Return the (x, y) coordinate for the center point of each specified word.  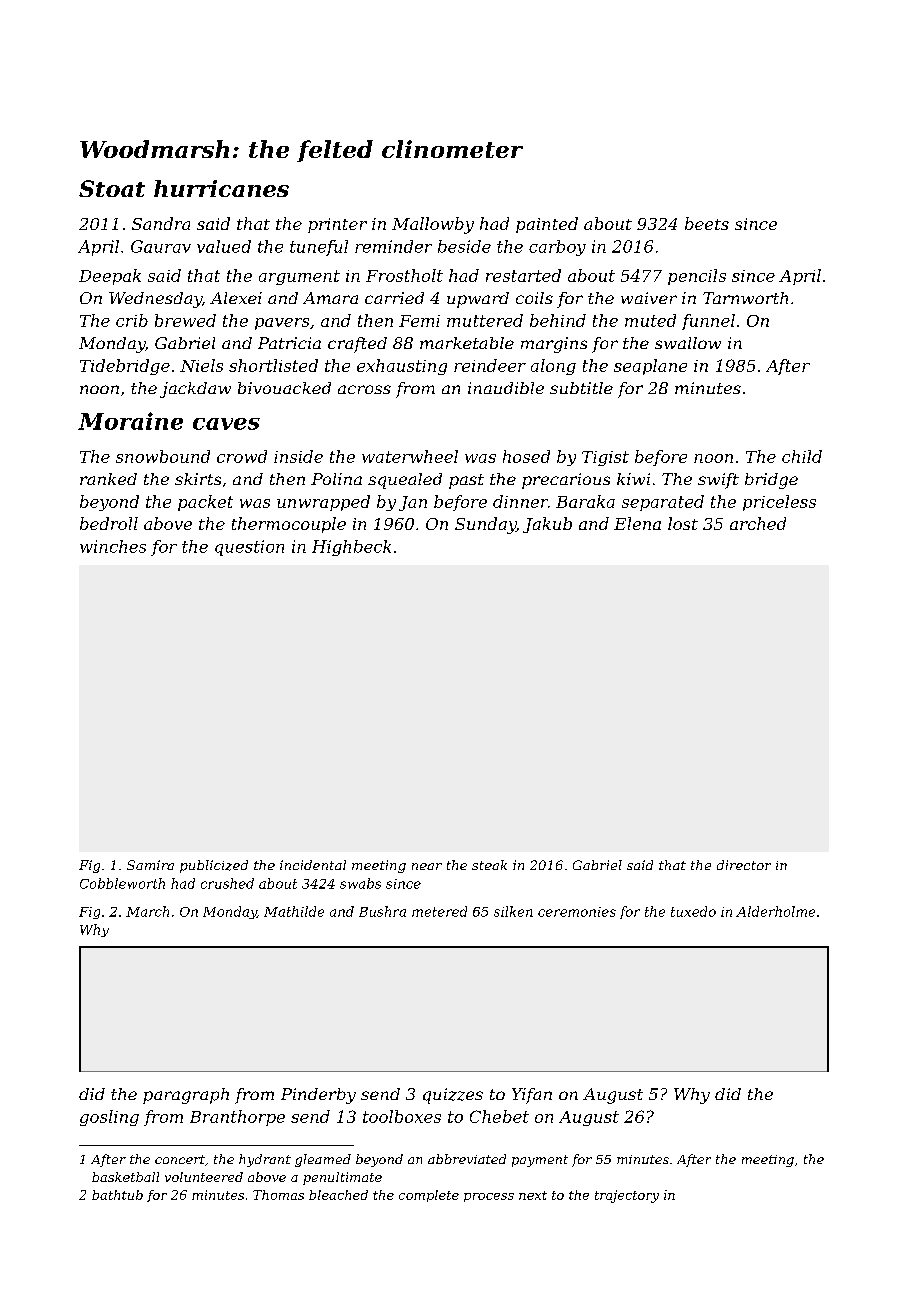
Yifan (532, 1096)
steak (489, 865)
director (744, 865)
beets (707, 223)
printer (337, 225)
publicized (214, 866)
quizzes (453, 1096)
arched (758, 523)
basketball (125, 1177)
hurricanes (221, 188)
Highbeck (351, 548)
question (249, 548)
